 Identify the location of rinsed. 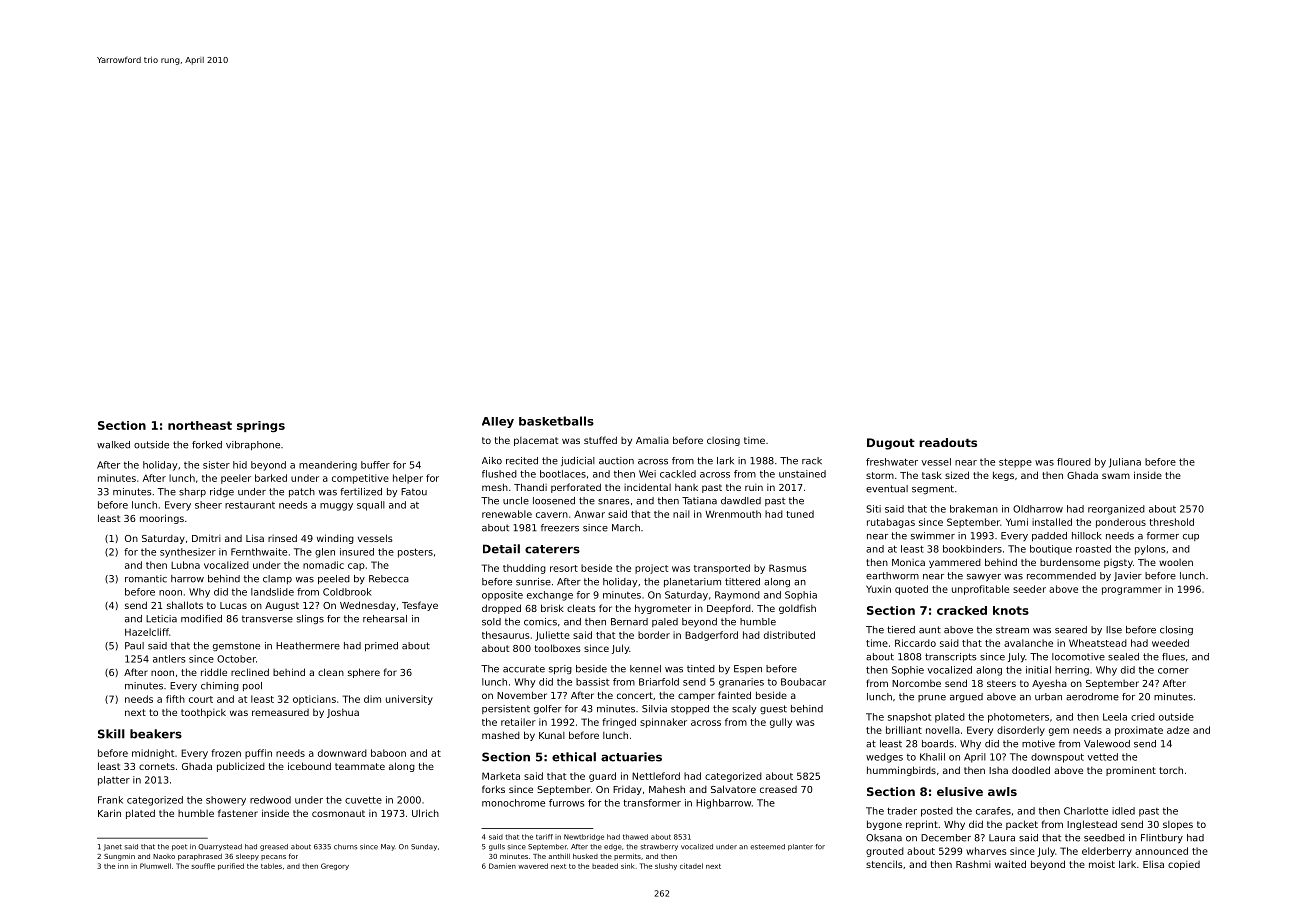
(282, 538).
